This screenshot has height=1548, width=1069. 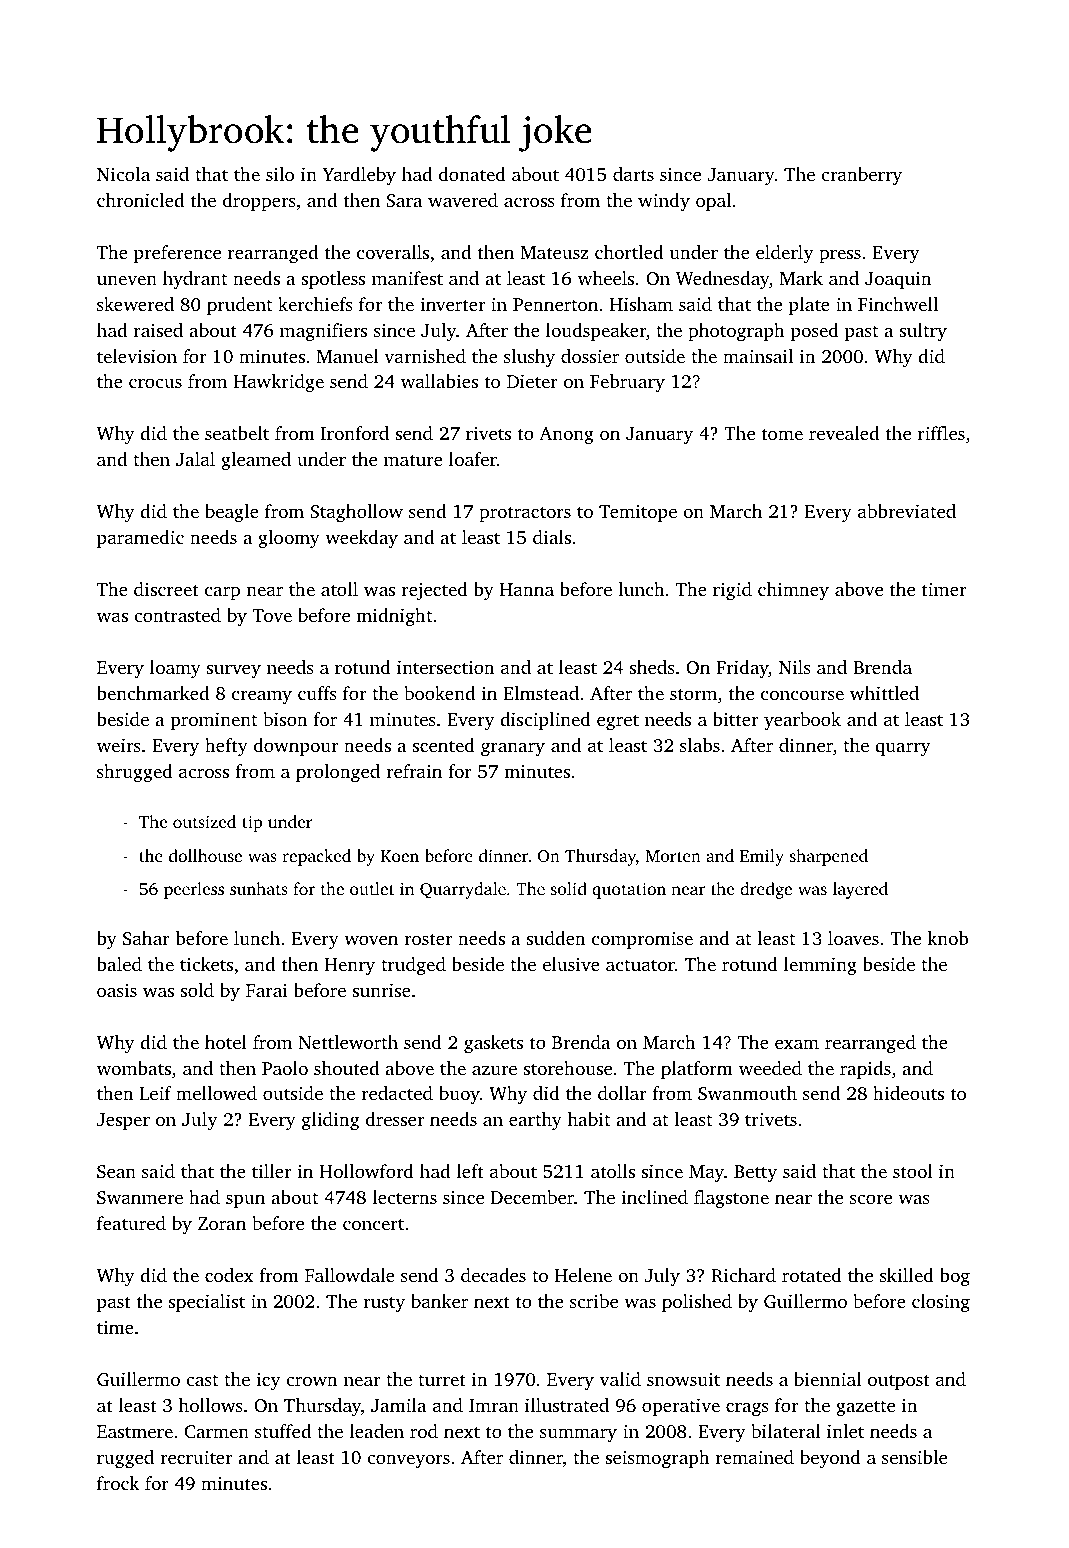 I want to click on bookend, so click(x=439, y=693).
